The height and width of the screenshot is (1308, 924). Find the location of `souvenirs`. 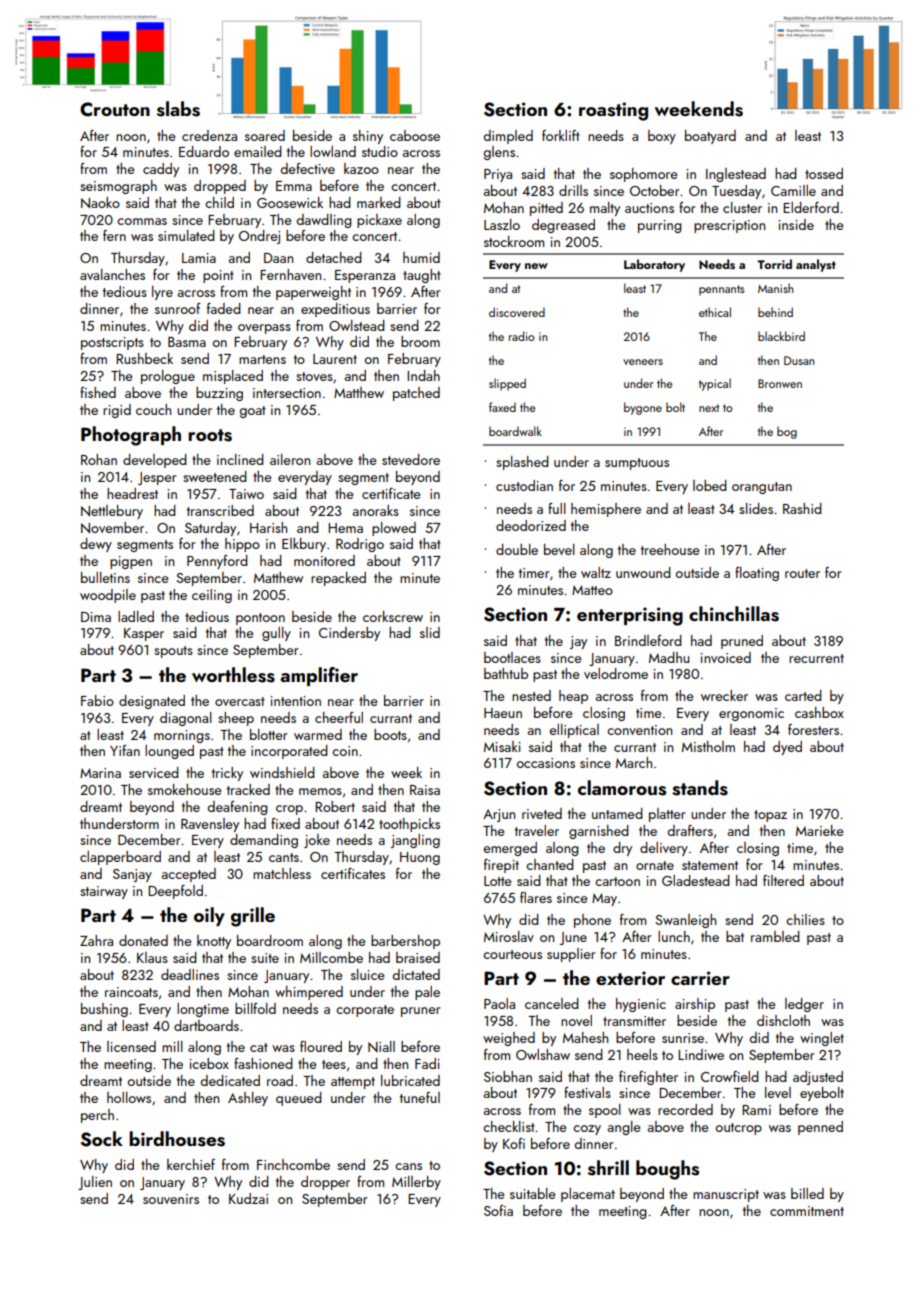

souvenirs is located at coordinates (171, 1199).
